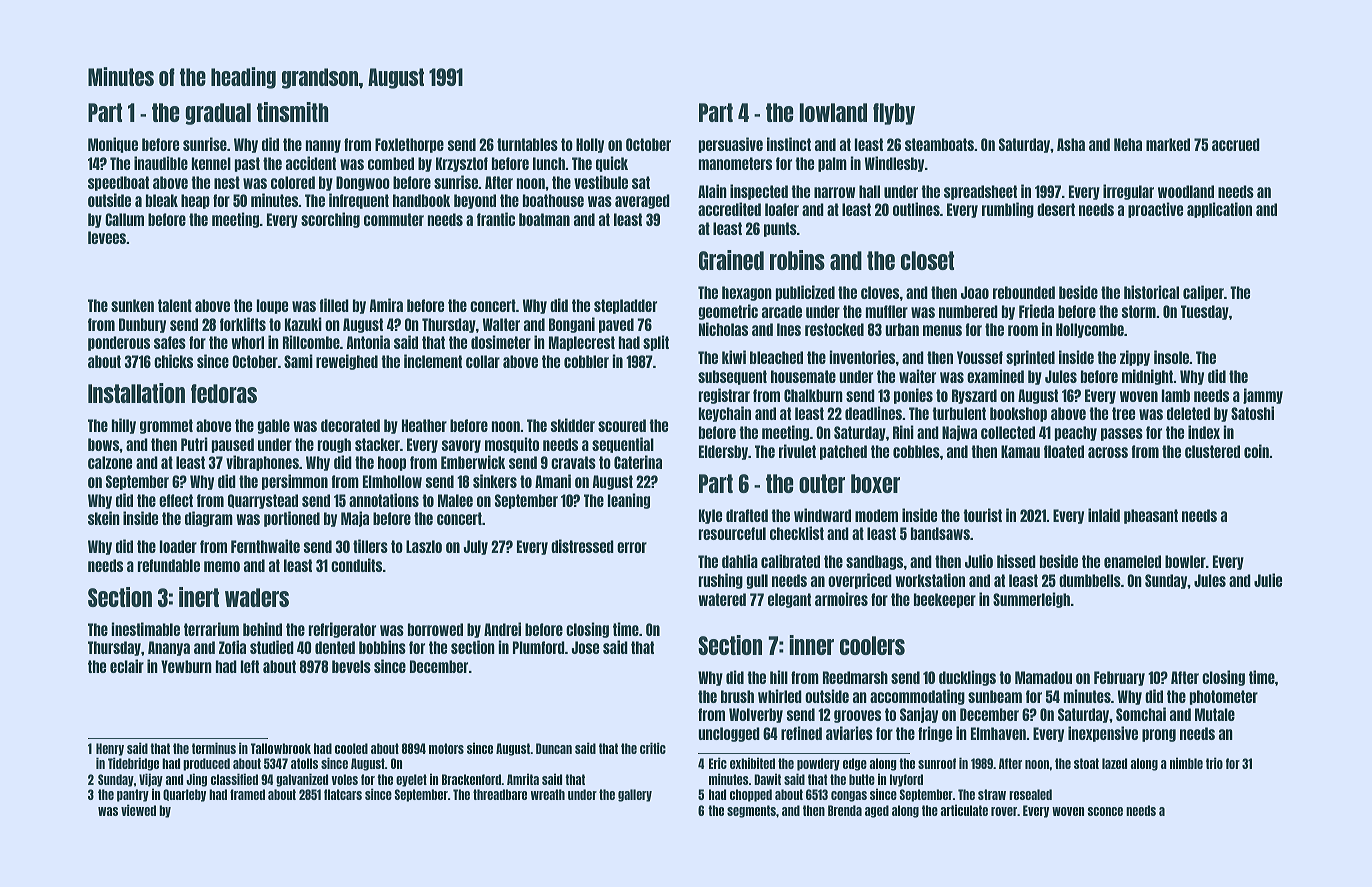 This screenshot has height=887, width=1372. I want to click on accommodating, so click(917, 697).
